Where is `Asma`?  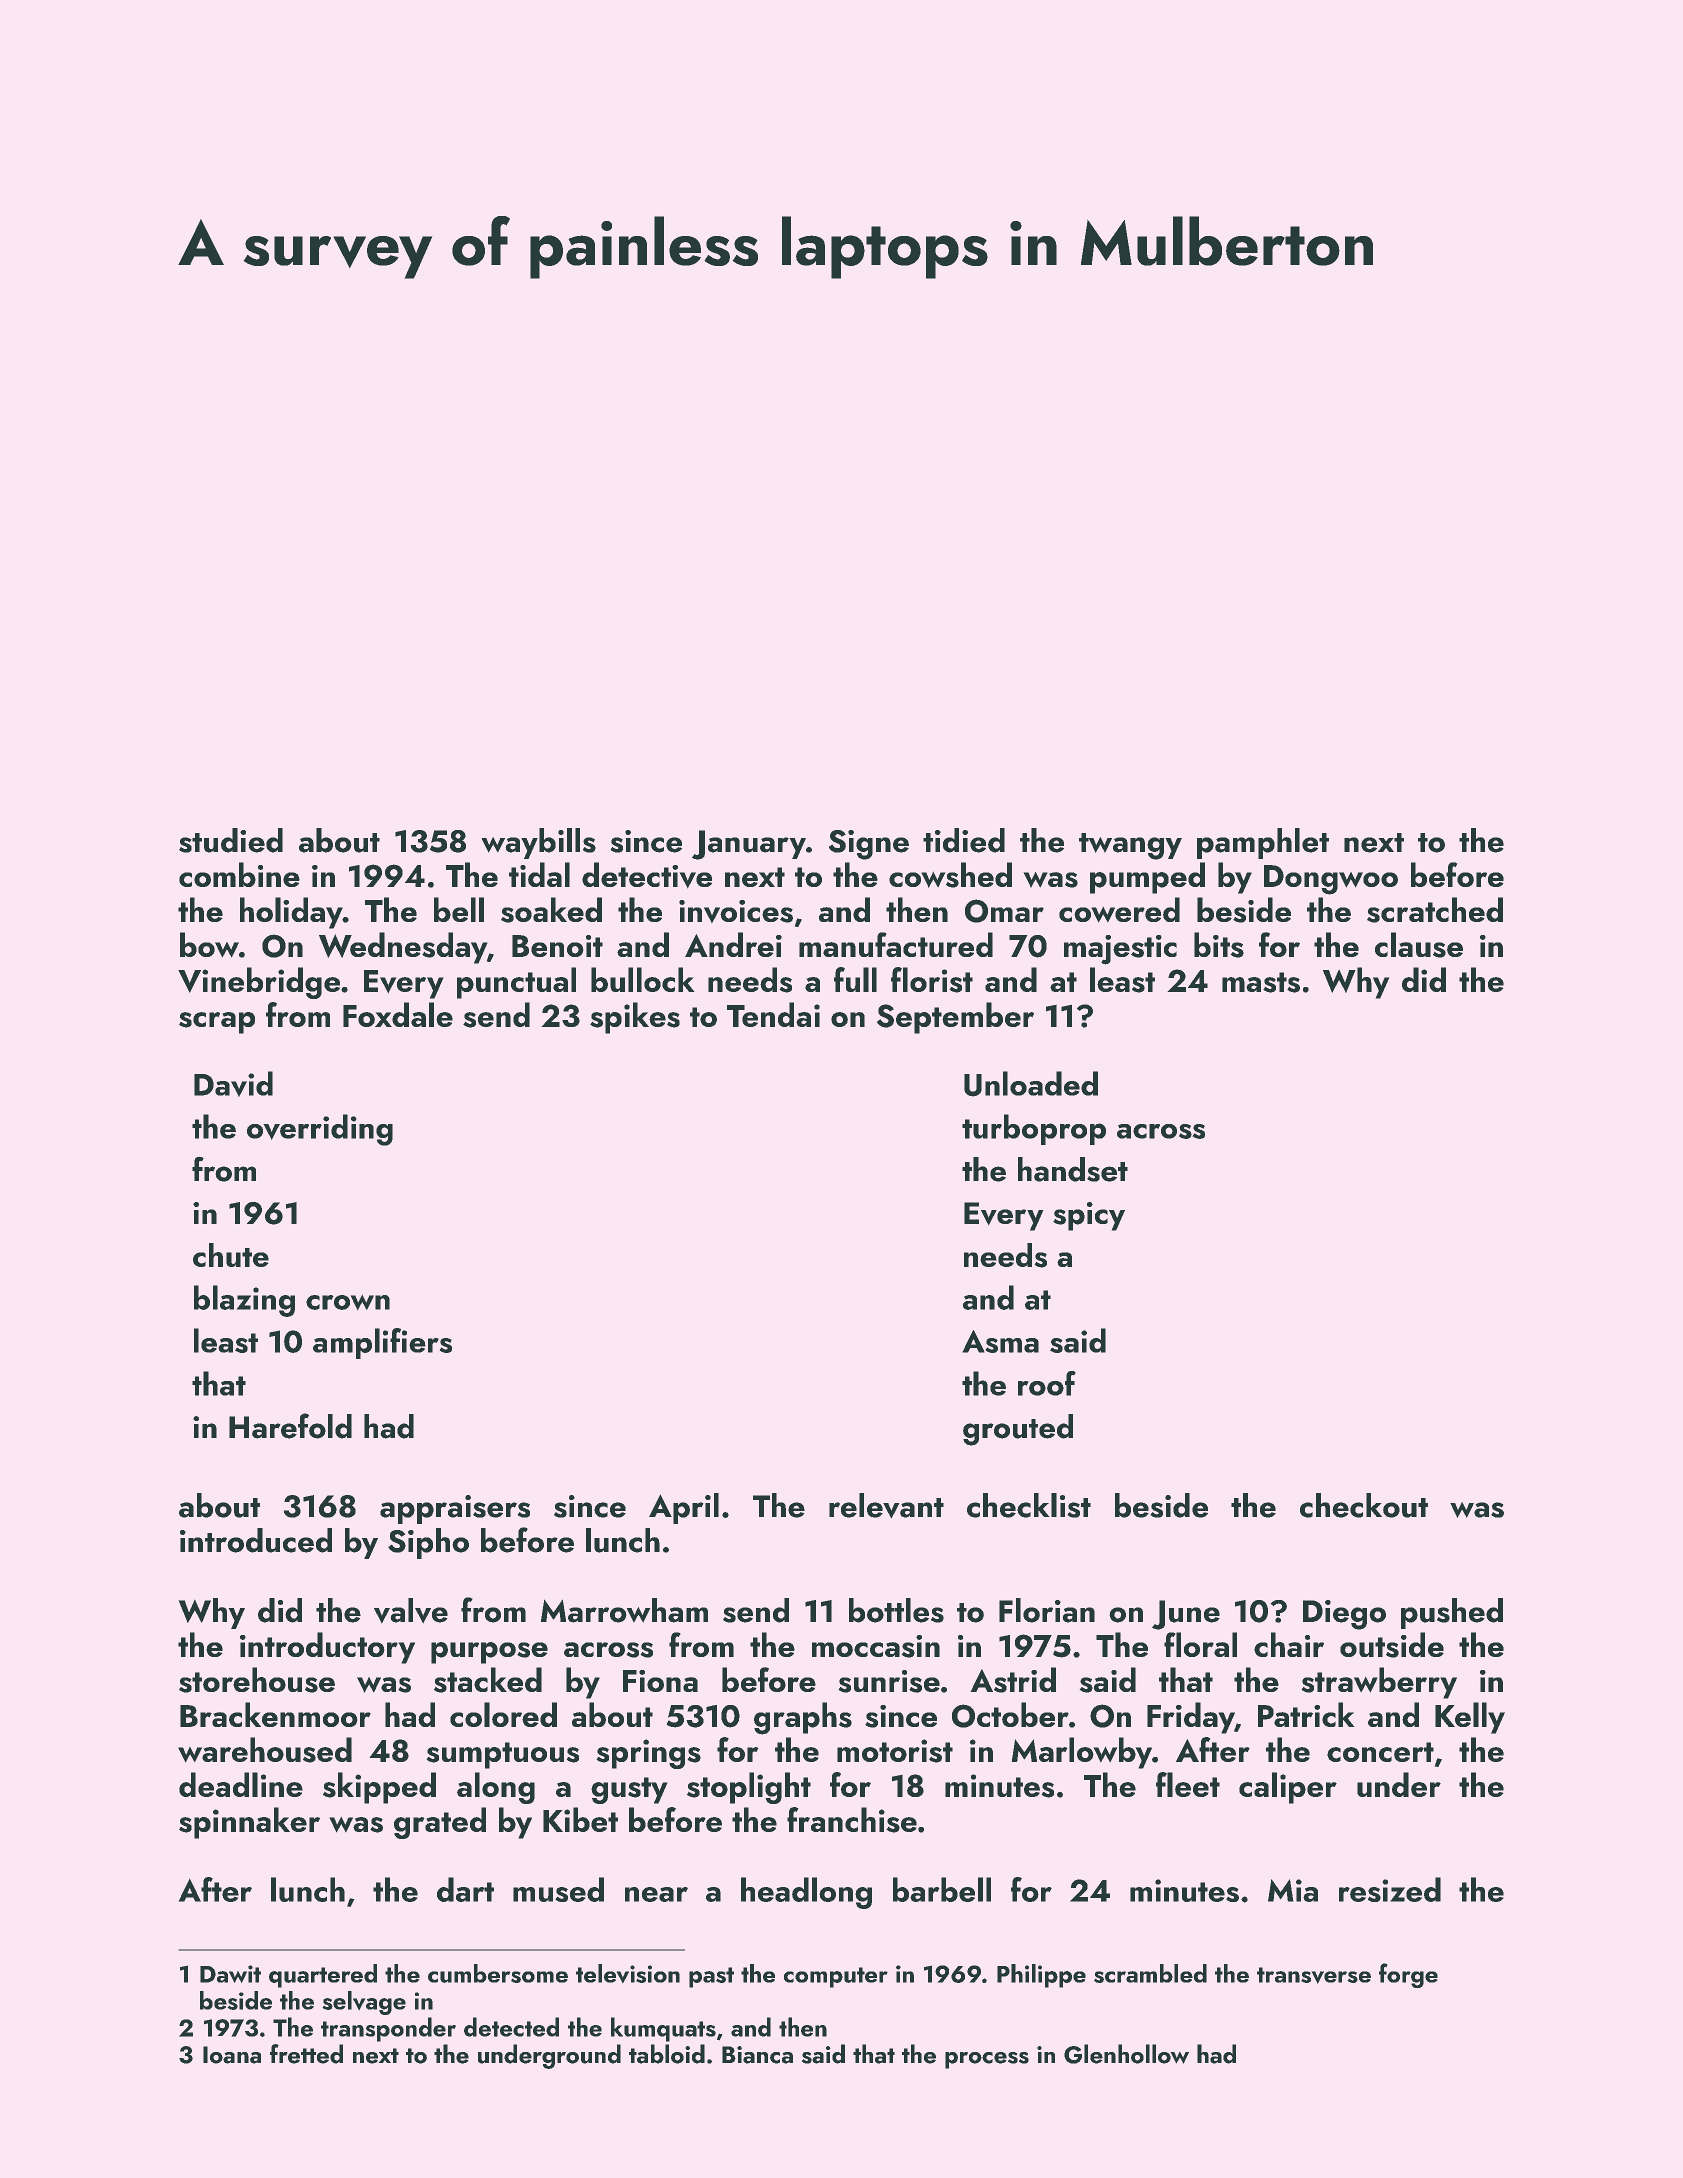
Asma is located at coordinates (1001, 1341).
